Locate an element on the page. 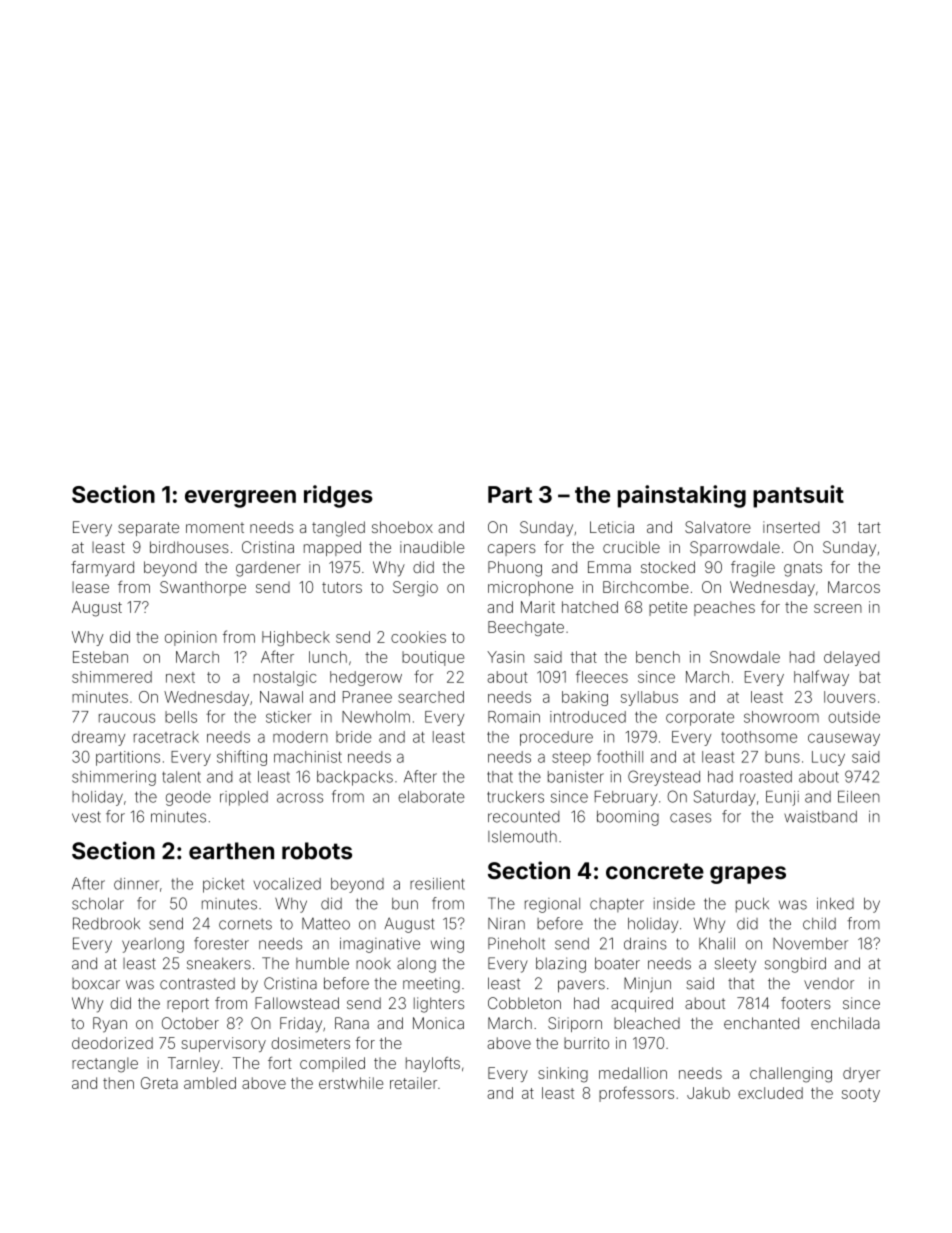 This document has width=952, height=1233. concrete is located at coordinates (655, 871).
